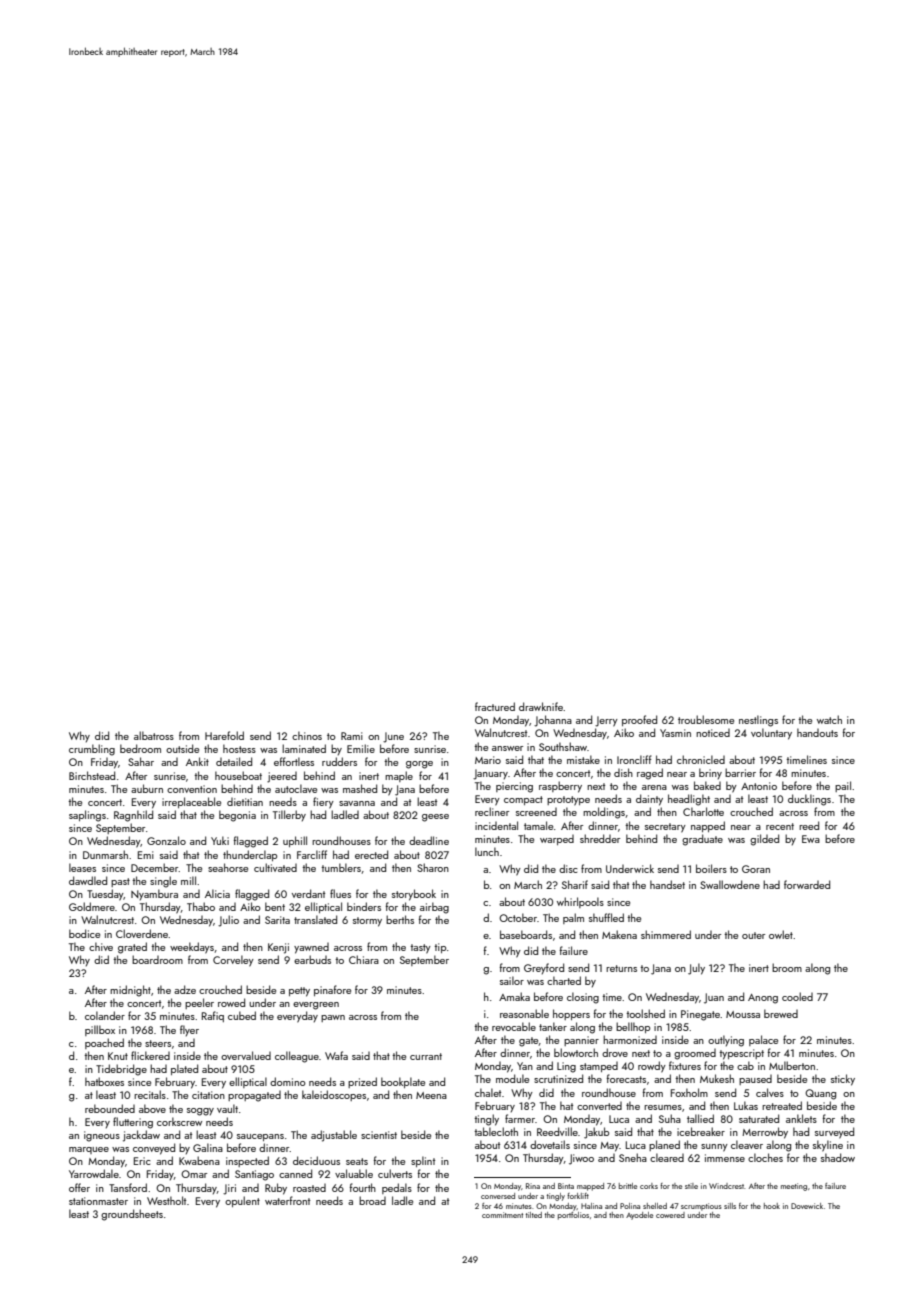 Image resolution: width=924 pixels, height=1308 pixels. I want to click on albatross, so click(154, 735).
